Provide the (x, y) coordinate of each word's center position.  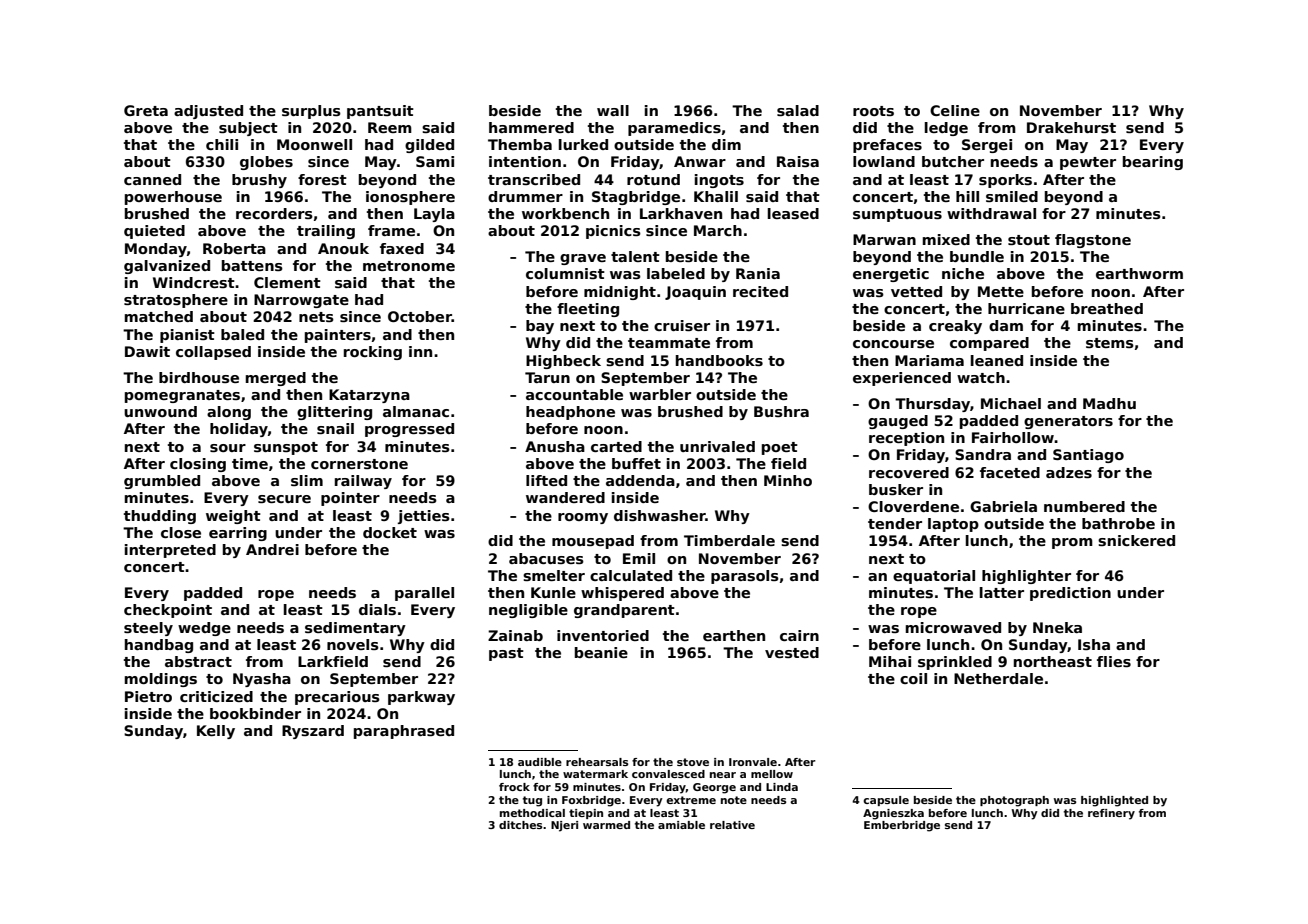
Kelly (216, 732)
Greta (146, 110)
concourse (893, 344)
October (420, 316)
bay (540, 327)
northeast (1053, 661)
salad (798, 110)
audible (540, 762)
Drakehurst (1071, 127)
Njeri (564, 826)
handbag (159, 646)
